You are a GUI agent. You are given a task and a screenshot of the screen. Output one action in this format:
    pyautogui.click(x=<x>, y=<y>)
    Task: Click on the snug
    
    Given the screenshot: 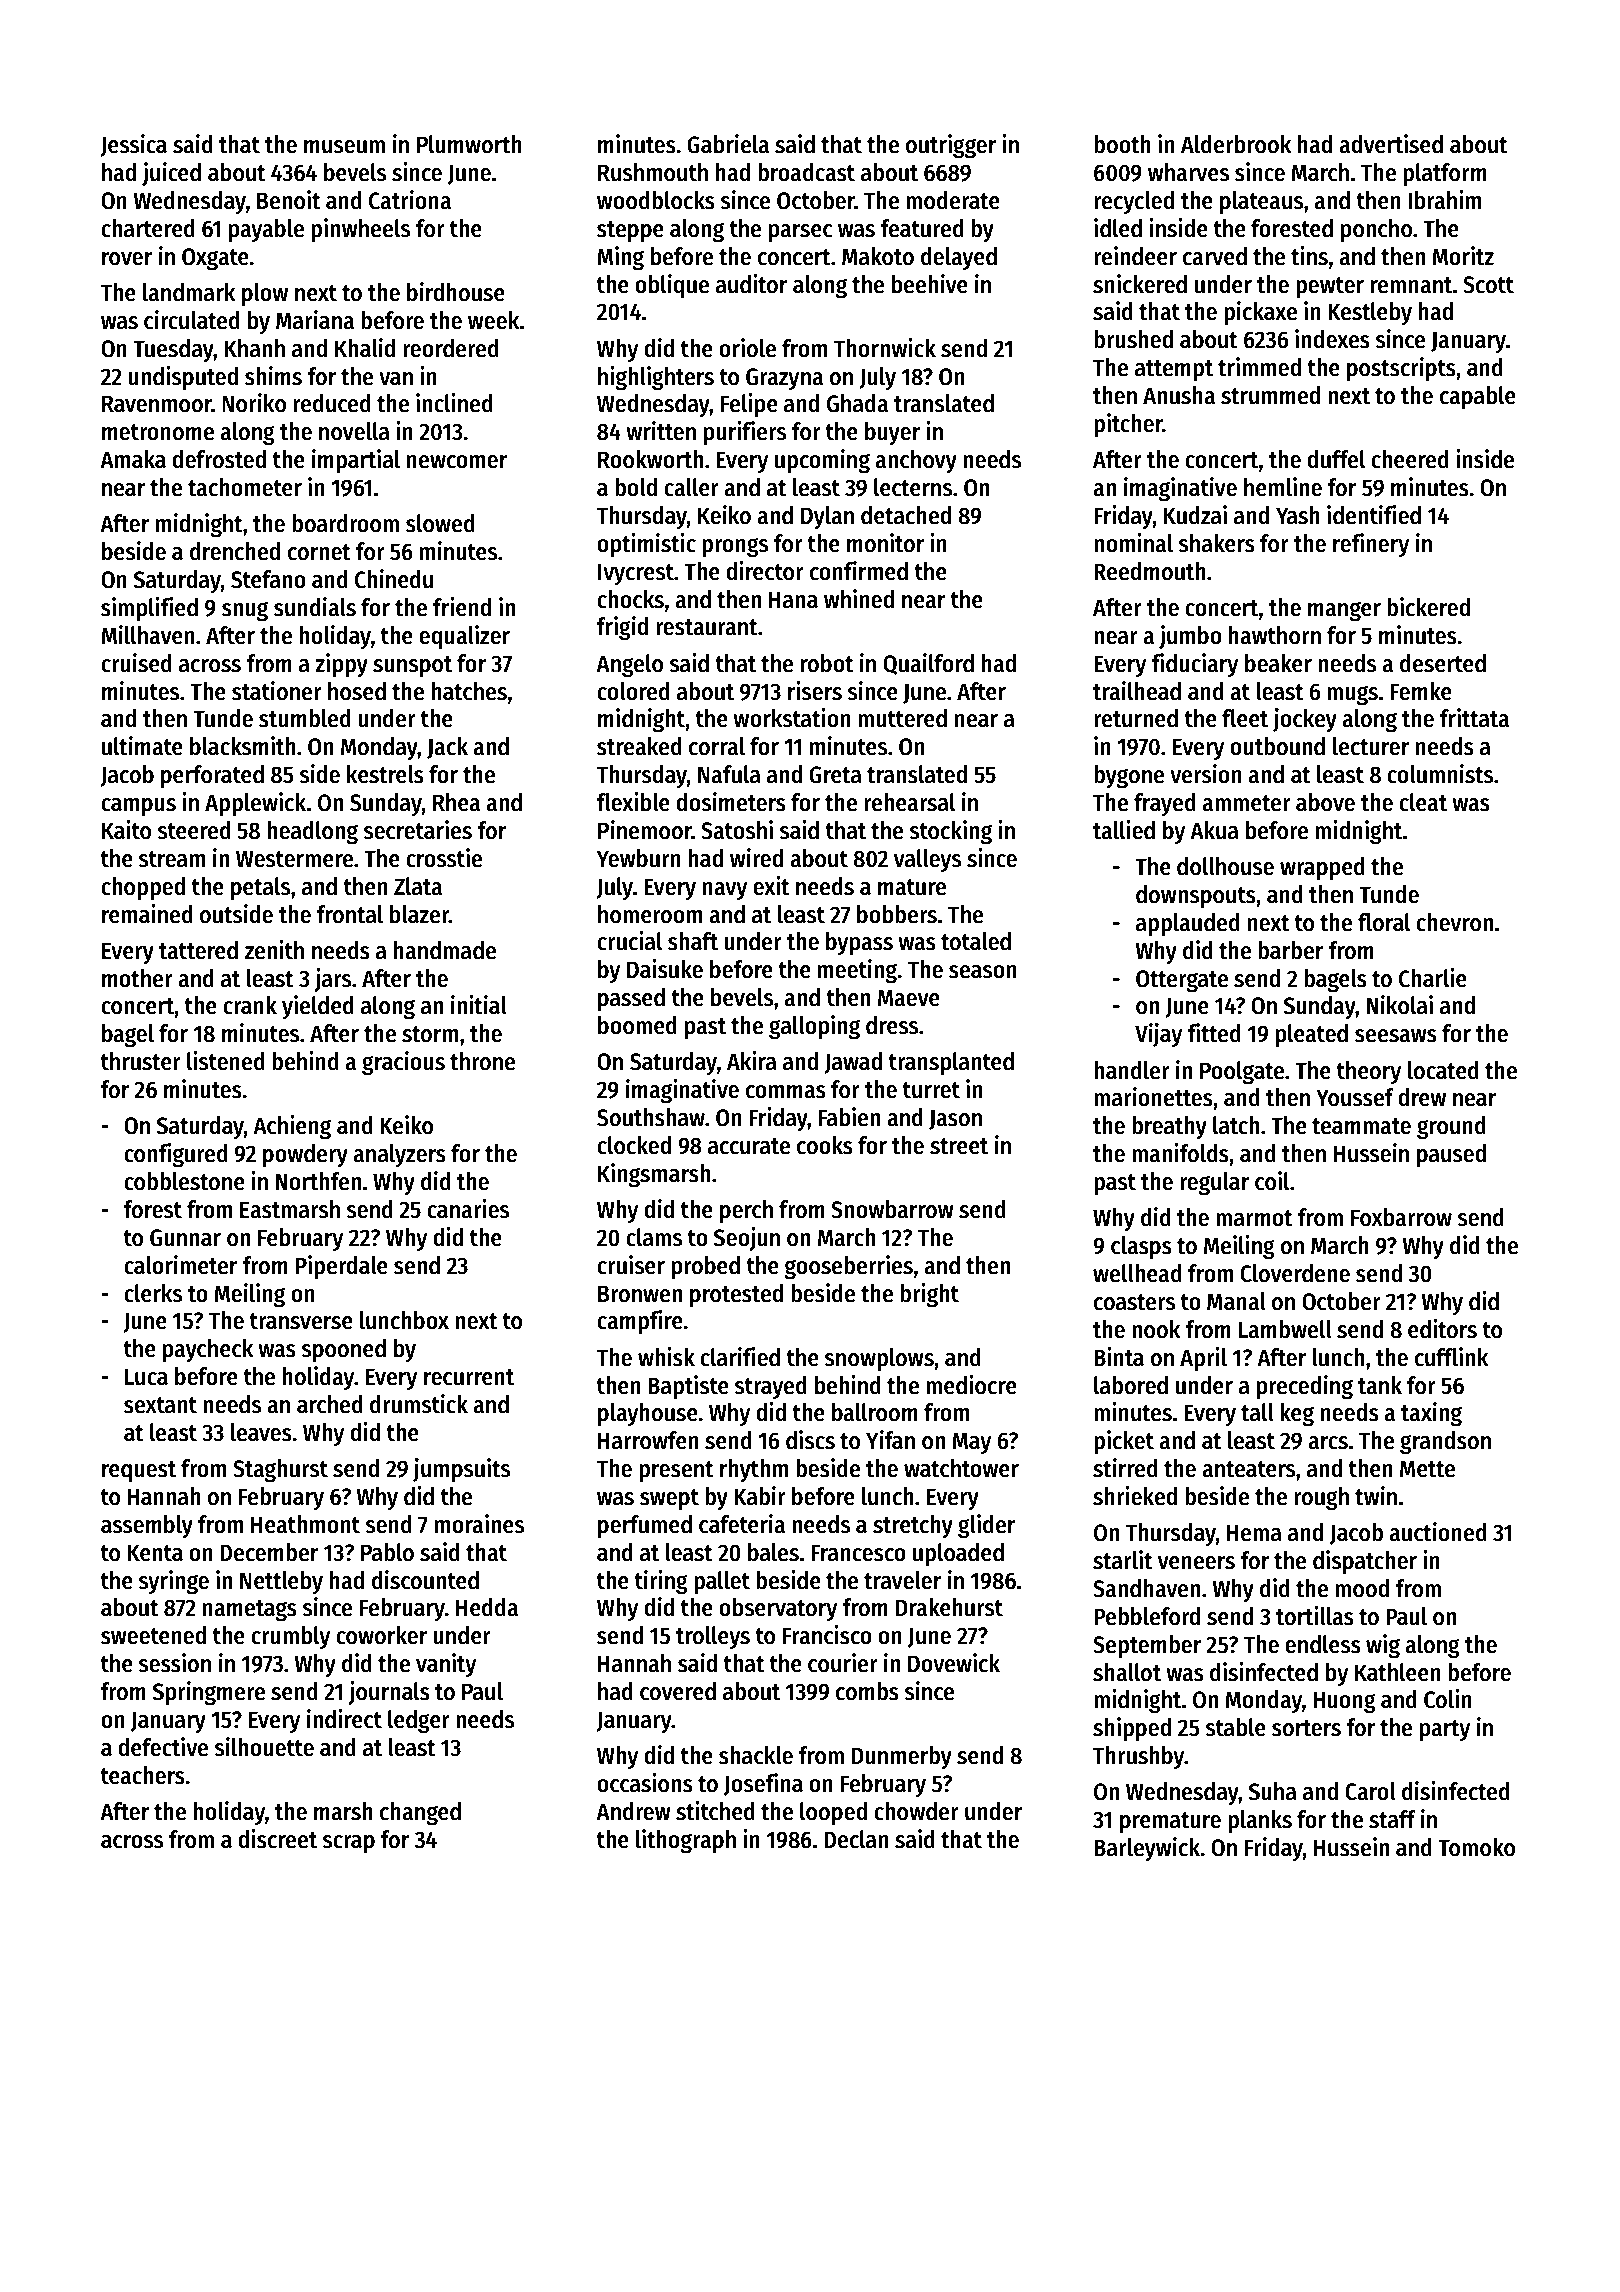 What is the action you would take?
    pyautogui.click(x=245, y=611)
